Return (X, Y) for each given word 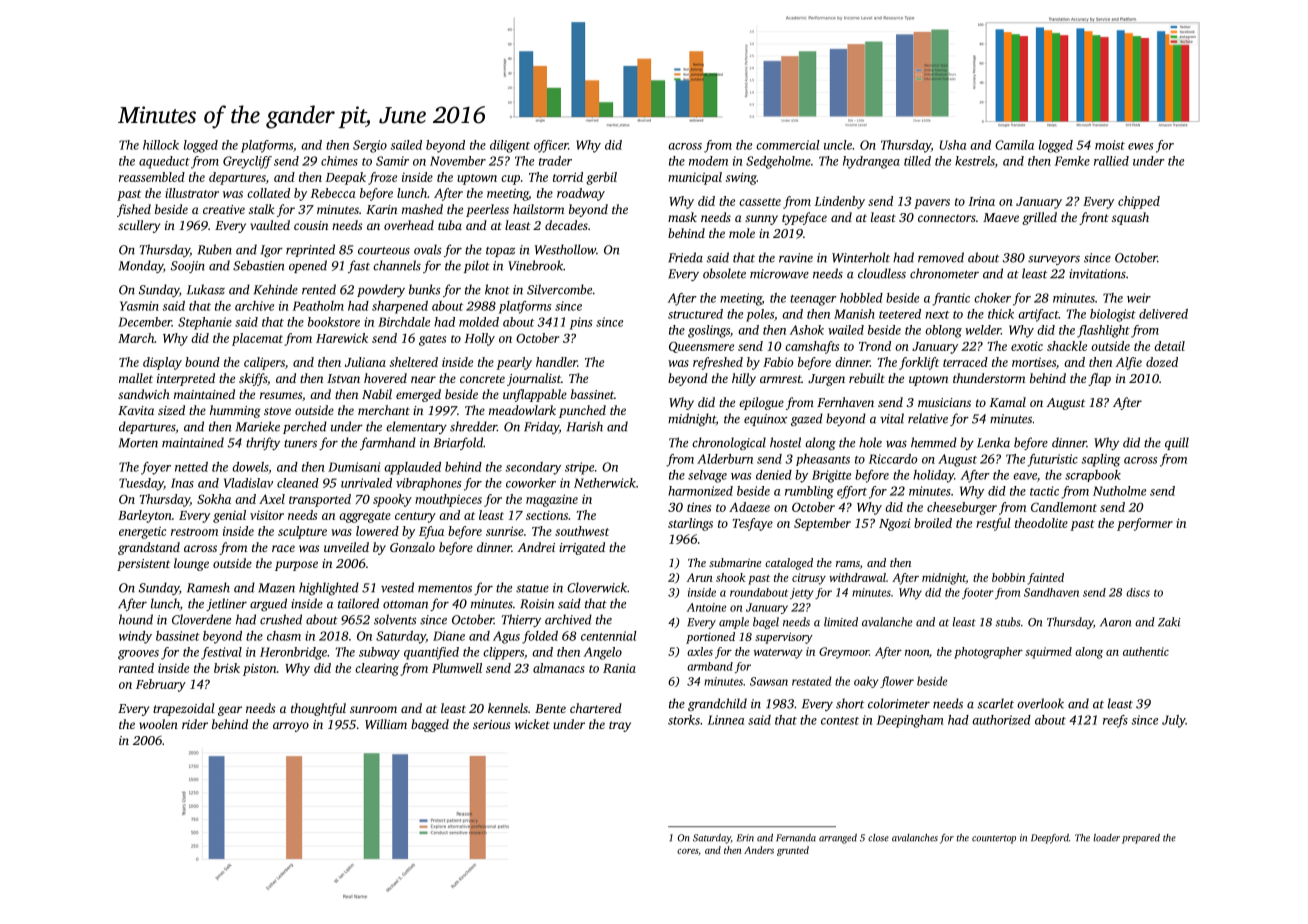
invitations (1097, 274)
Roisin (537, 604)
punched (582, 411)
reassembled (152, 177)
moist (1110, 145)
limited (841, 622)
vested (397, 587)
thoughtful (318, 709)
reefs (1115, 721)
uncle (838, 145)
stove (277, 411)
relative (928, 418)
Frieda (685, 257)
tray (620, 726)
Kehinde (276, 289)
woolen (158, 724)
